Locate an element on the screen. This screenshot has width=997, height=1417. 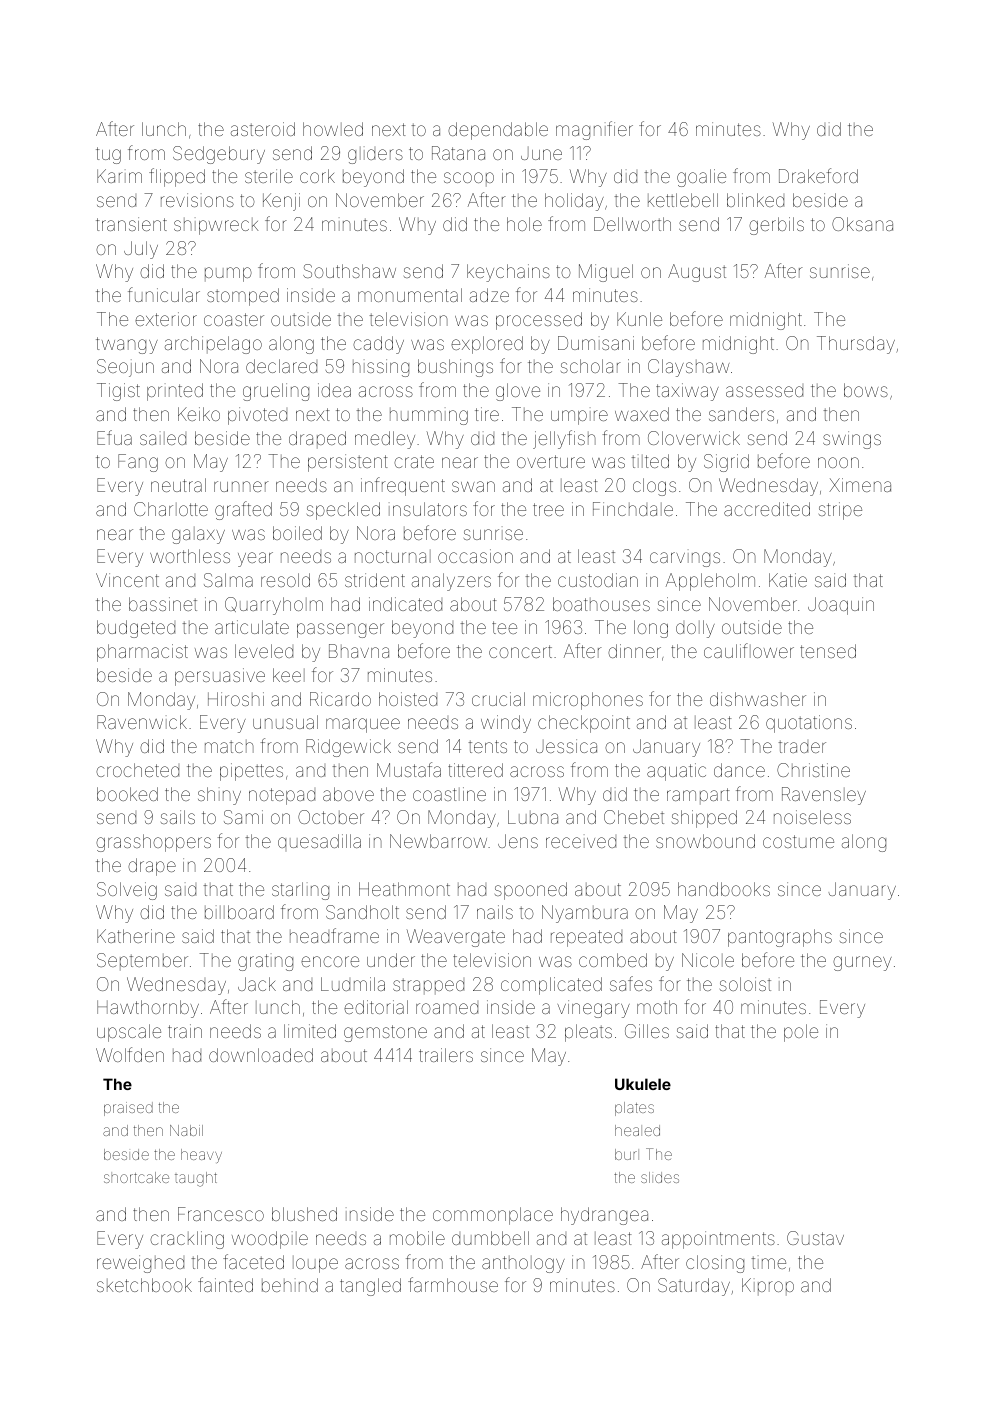
loupe is located at coordinates (315, 1264).
